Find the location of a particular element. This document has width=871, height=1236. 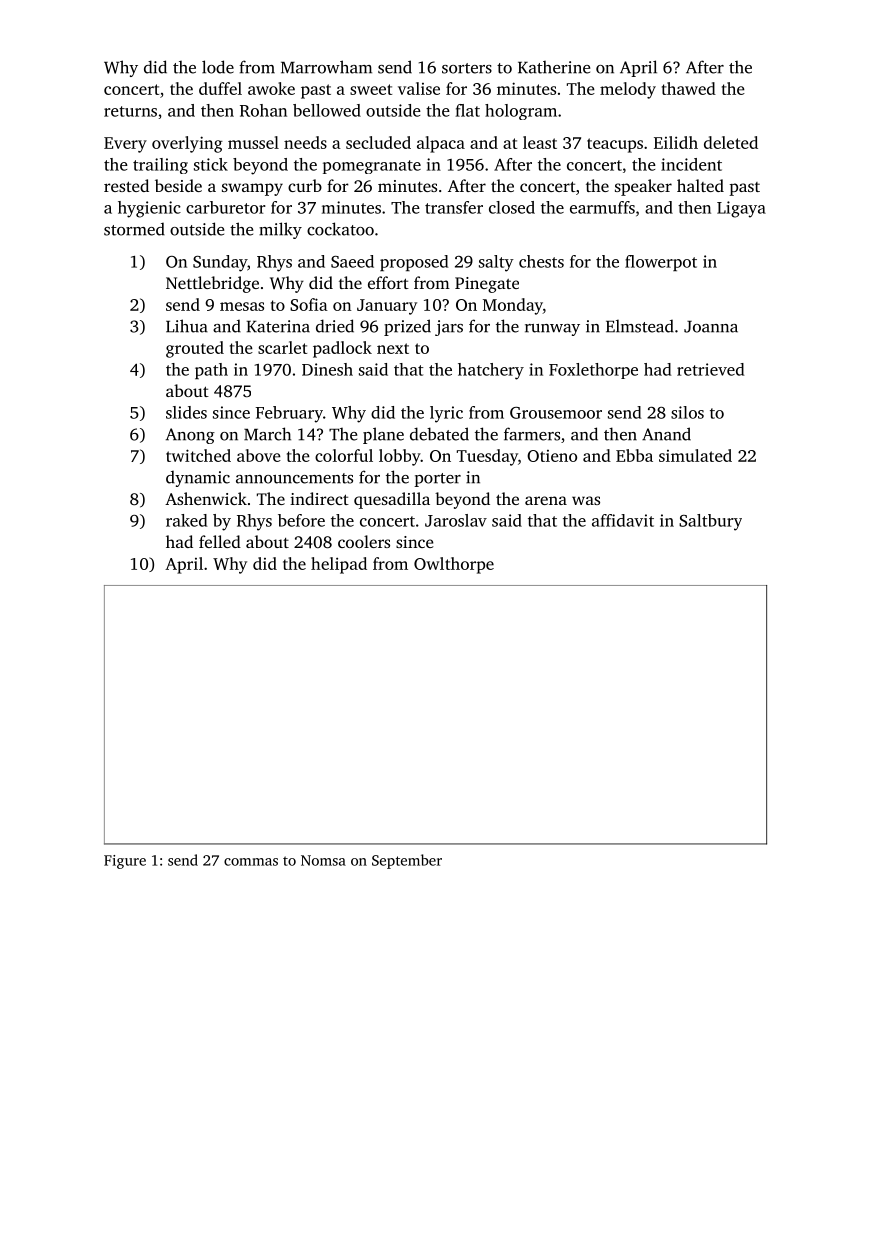

Ligaya is located at coordinates (741, 209).
